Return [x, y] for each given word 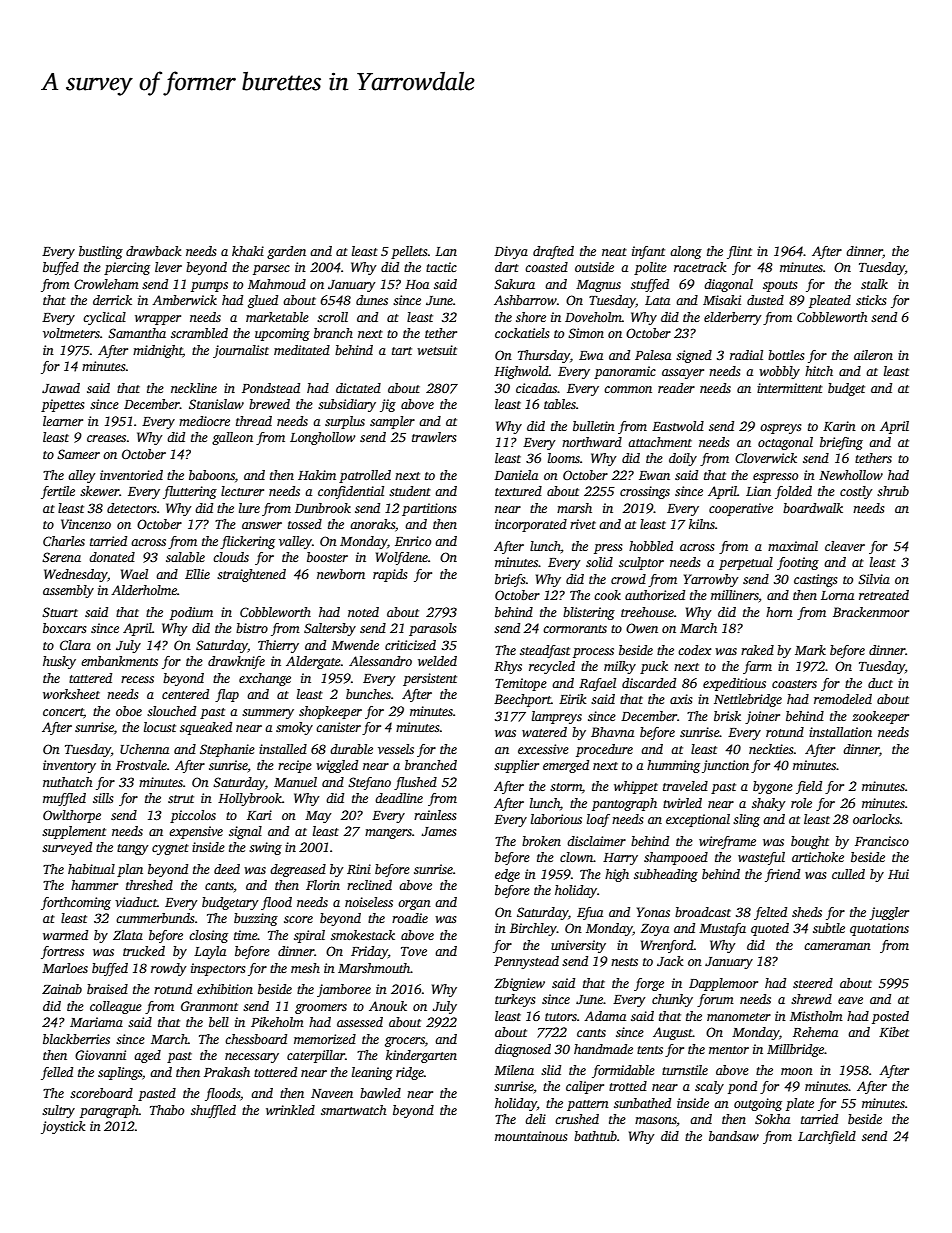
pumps [209, 287]
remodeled [843, 699]
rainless [435, 815]
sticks [871, 300]
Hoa [417, 284]
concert [63, 713]
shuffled [213, 1111]
